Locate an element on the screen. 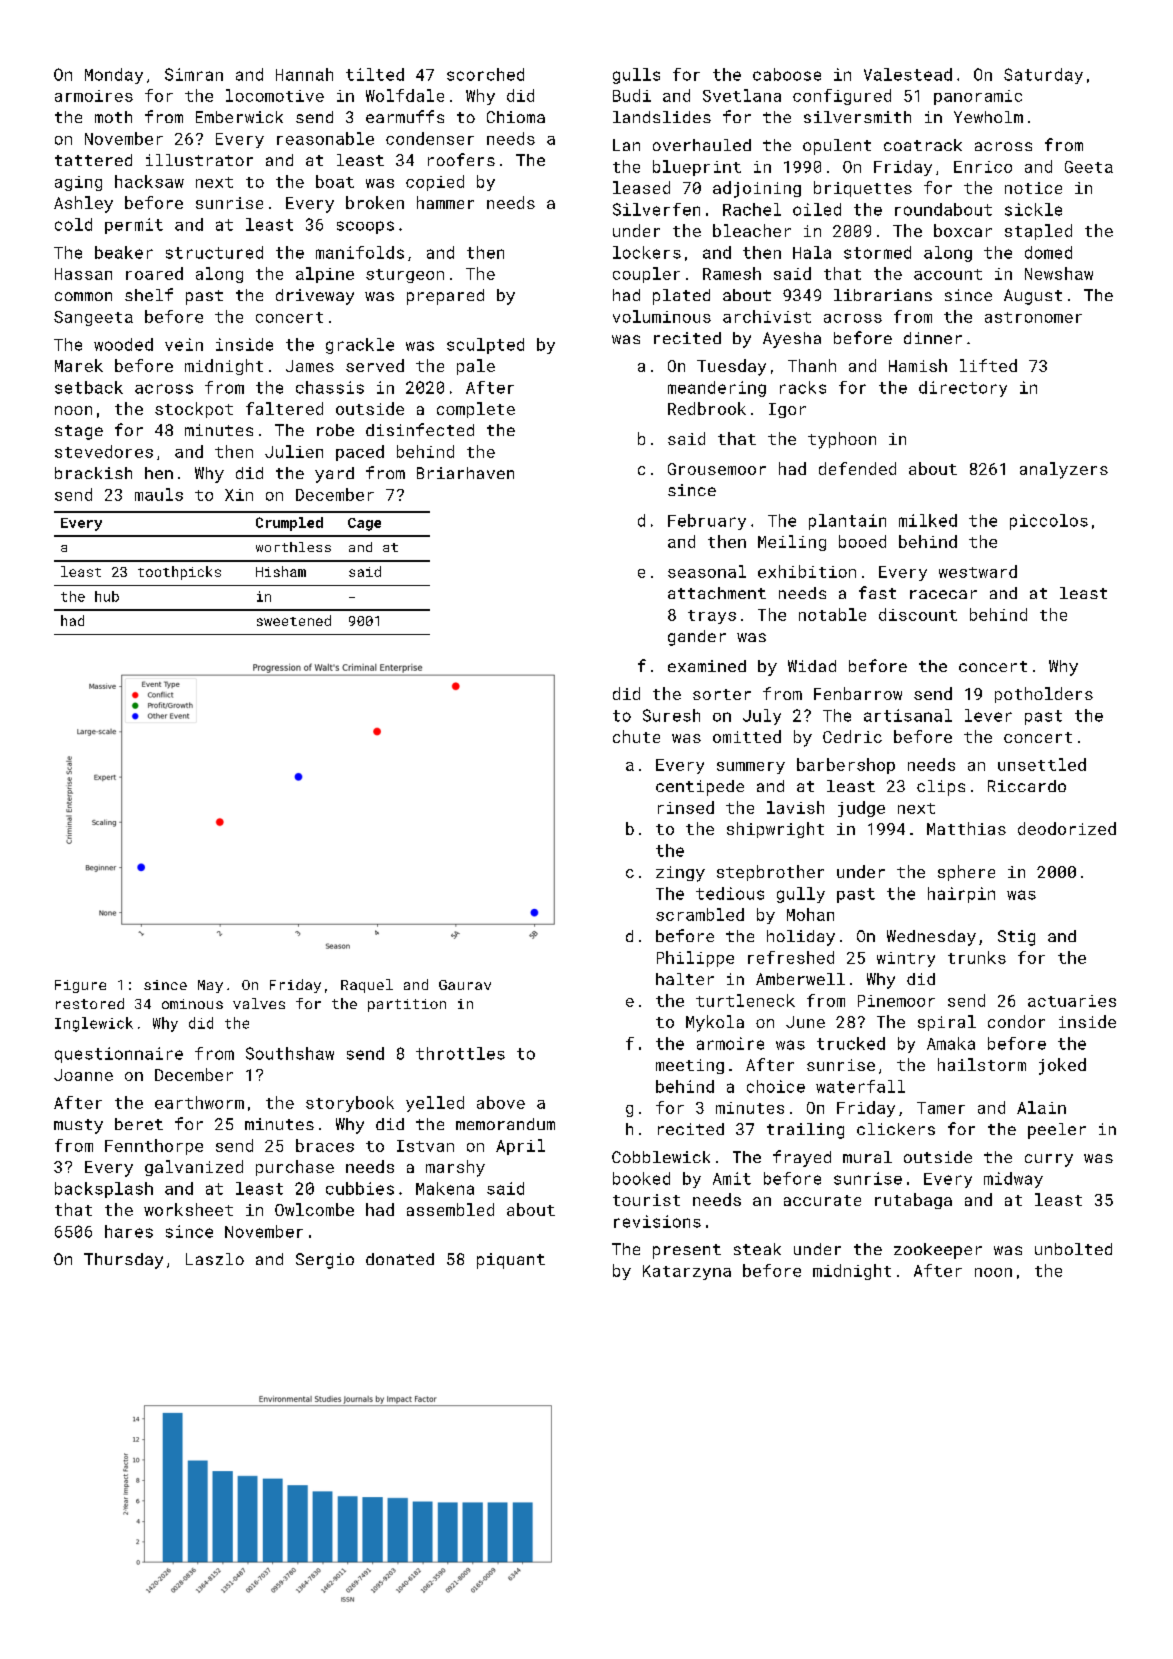 Image resolution: width=1173 pixels, height=1659 pixels. Redbrook is located at coordinates (707, 408).
